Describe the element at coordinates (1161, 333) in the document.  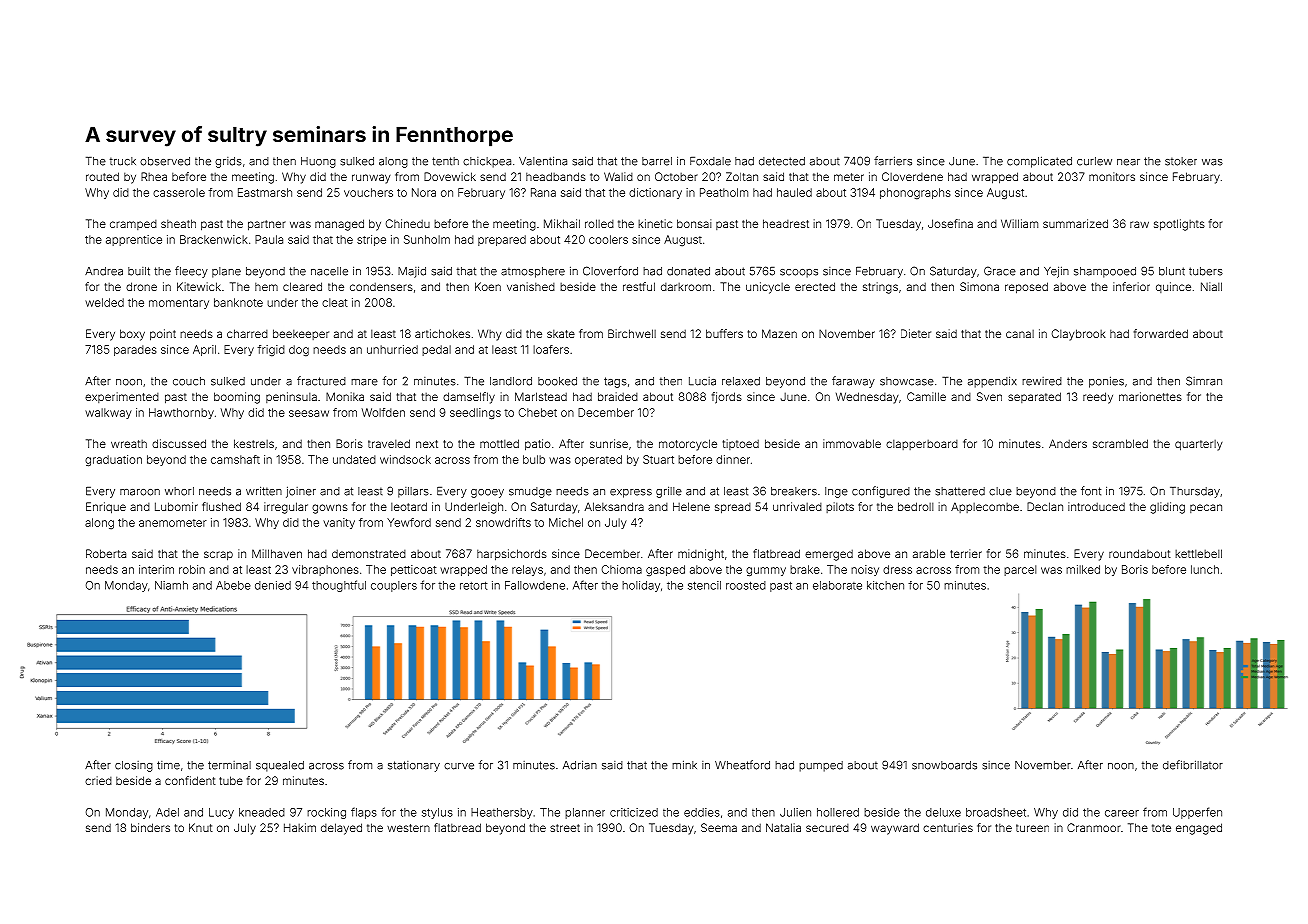
I see `forwarded` at that location.
